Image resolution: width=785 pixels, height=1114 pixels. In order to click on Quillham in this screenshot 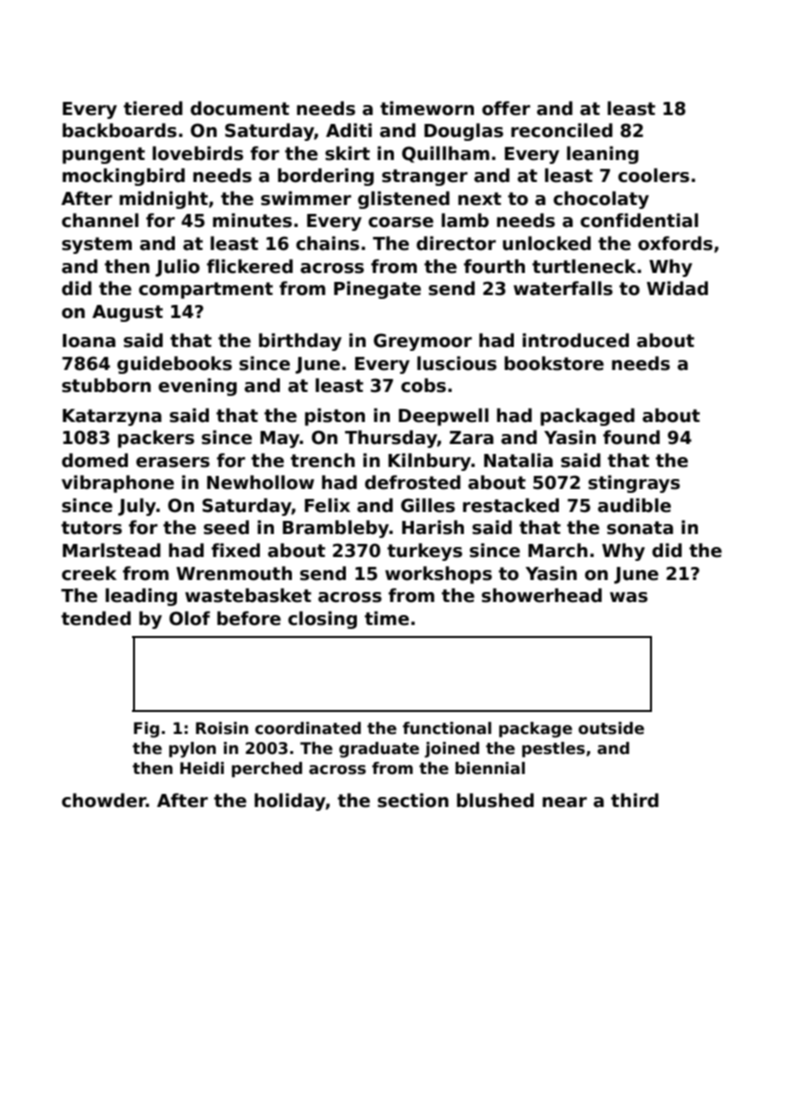, I will do `click(445, 154)`.
